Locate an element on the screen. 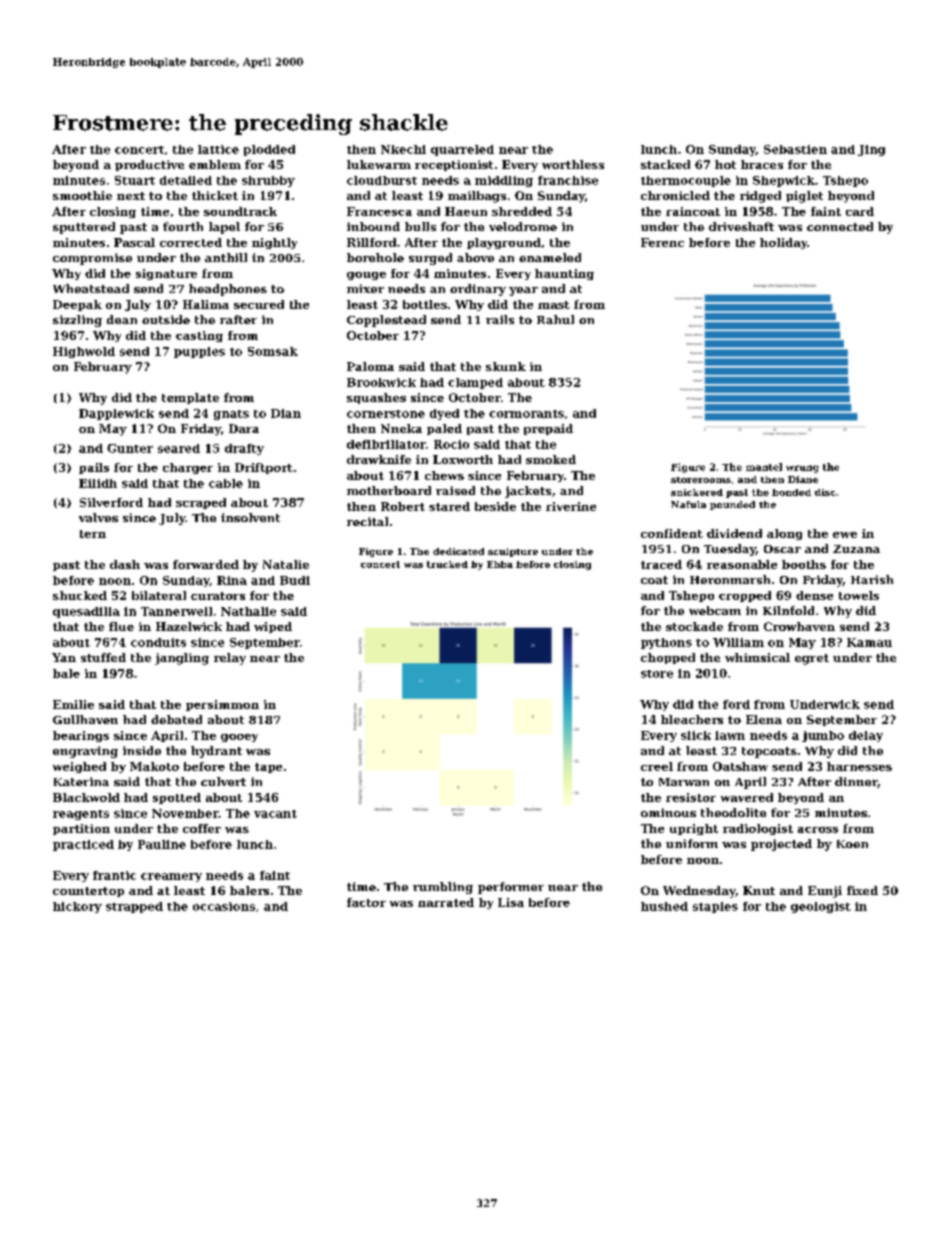  gooey is located at coordinates (239, 738).
